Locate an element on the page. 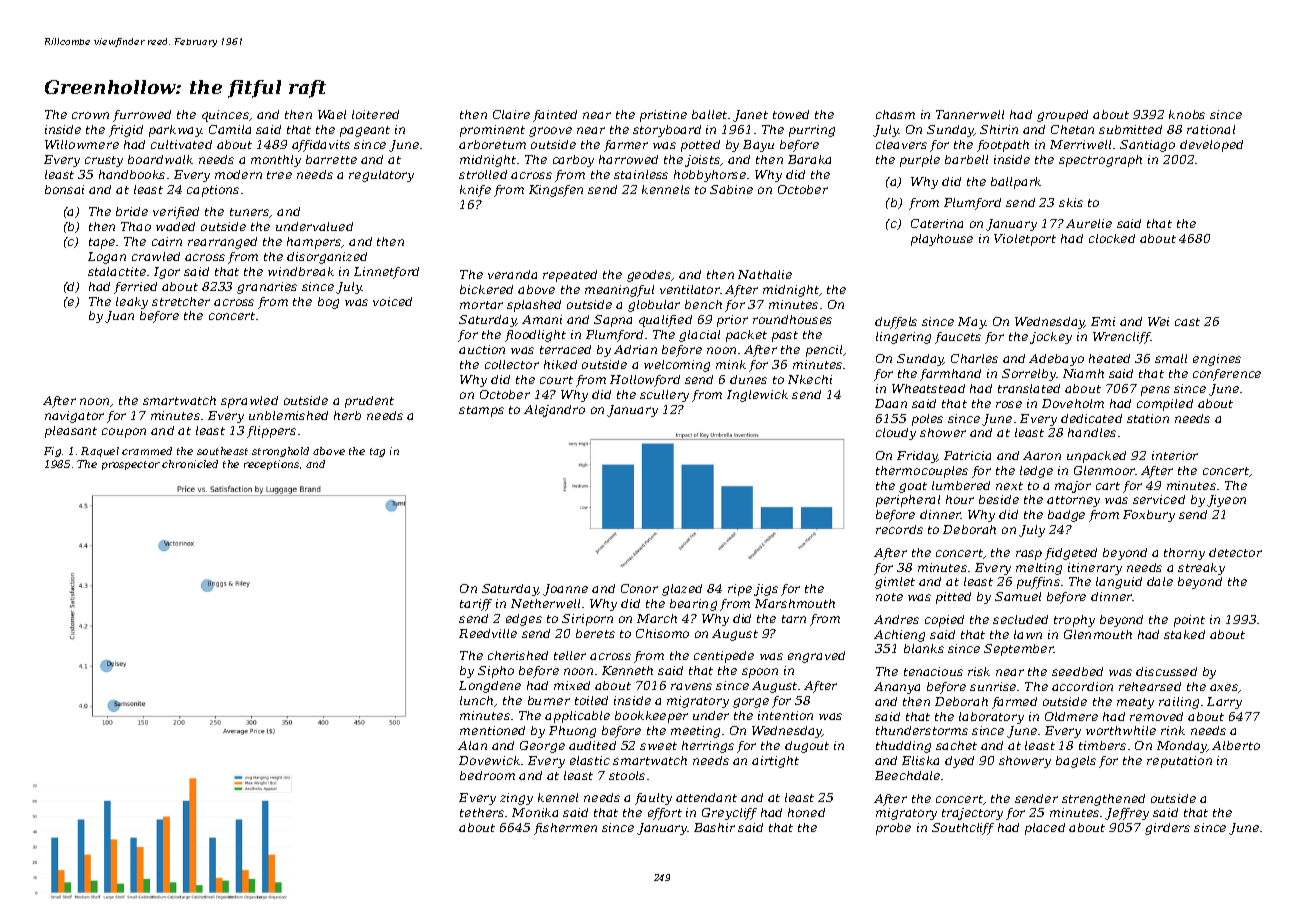  farmed is located at coordinates (1014, 703).
